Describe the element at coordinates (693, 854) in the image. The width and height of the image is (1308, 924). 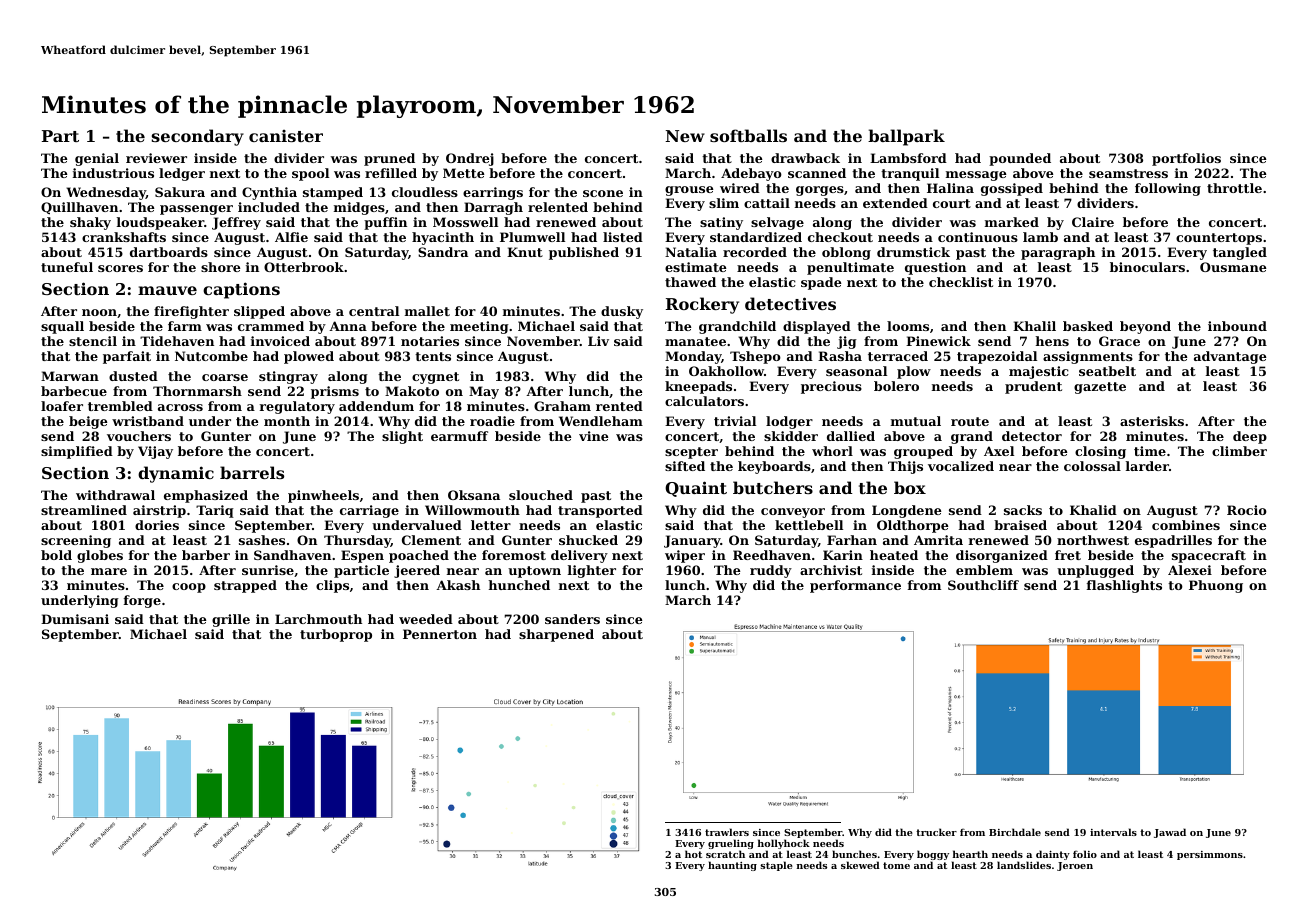
I see `hot` at that location.
